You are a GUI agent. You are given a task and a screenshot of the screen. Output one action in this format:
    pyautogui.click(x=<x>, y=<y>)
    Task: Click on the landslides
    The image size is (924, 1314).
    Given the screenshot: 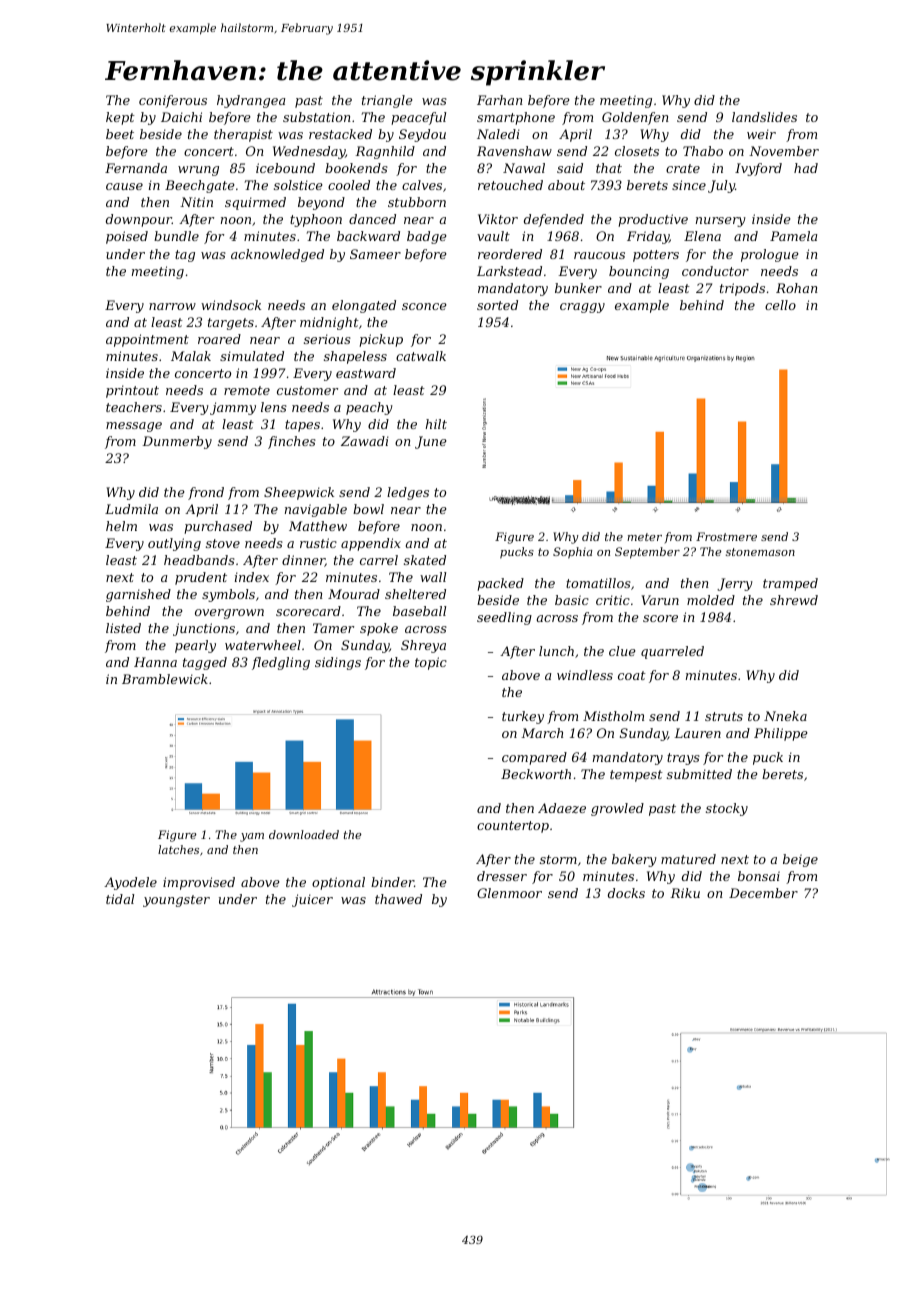 What is the action you would take?
    pyautogui.click(x=764, y=117)
